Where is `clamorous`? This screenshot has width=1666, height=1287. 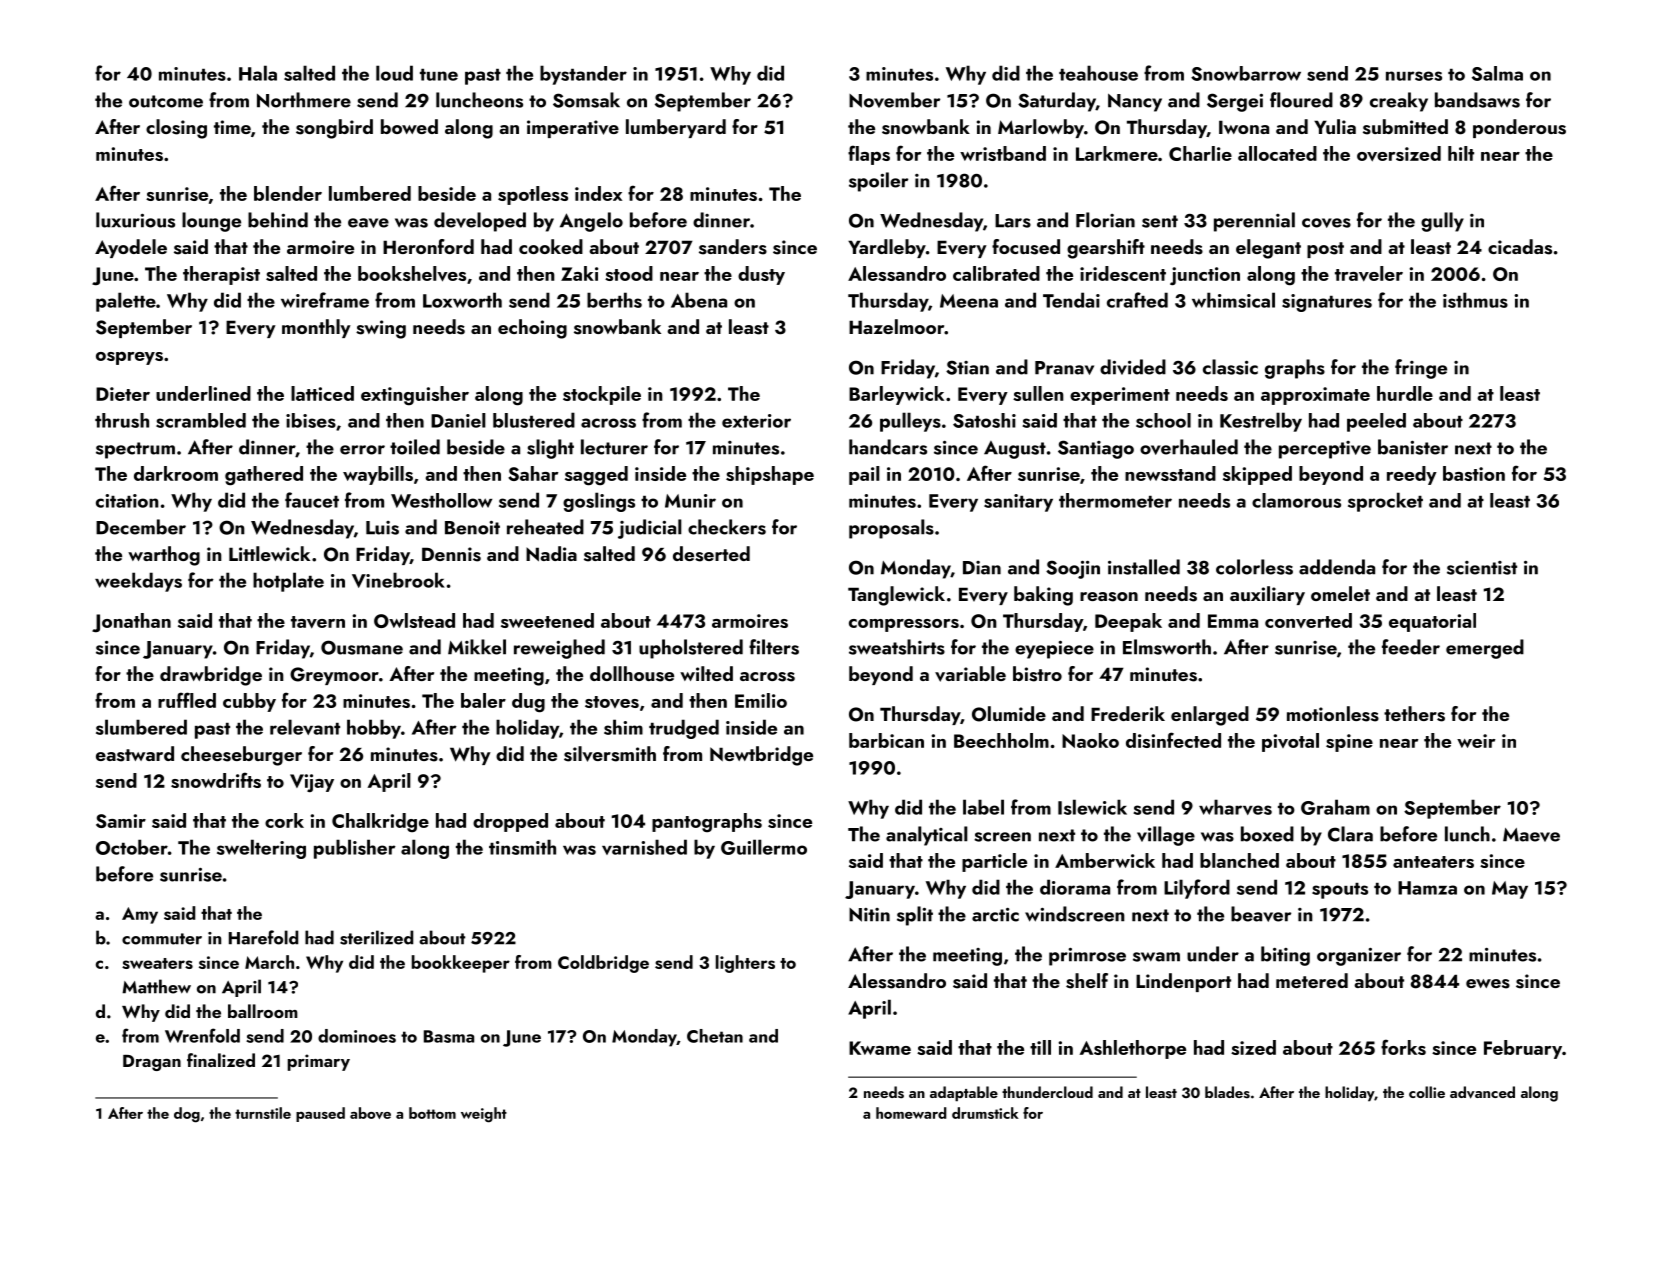 clamorous is located at coordinates (1296, 500).
